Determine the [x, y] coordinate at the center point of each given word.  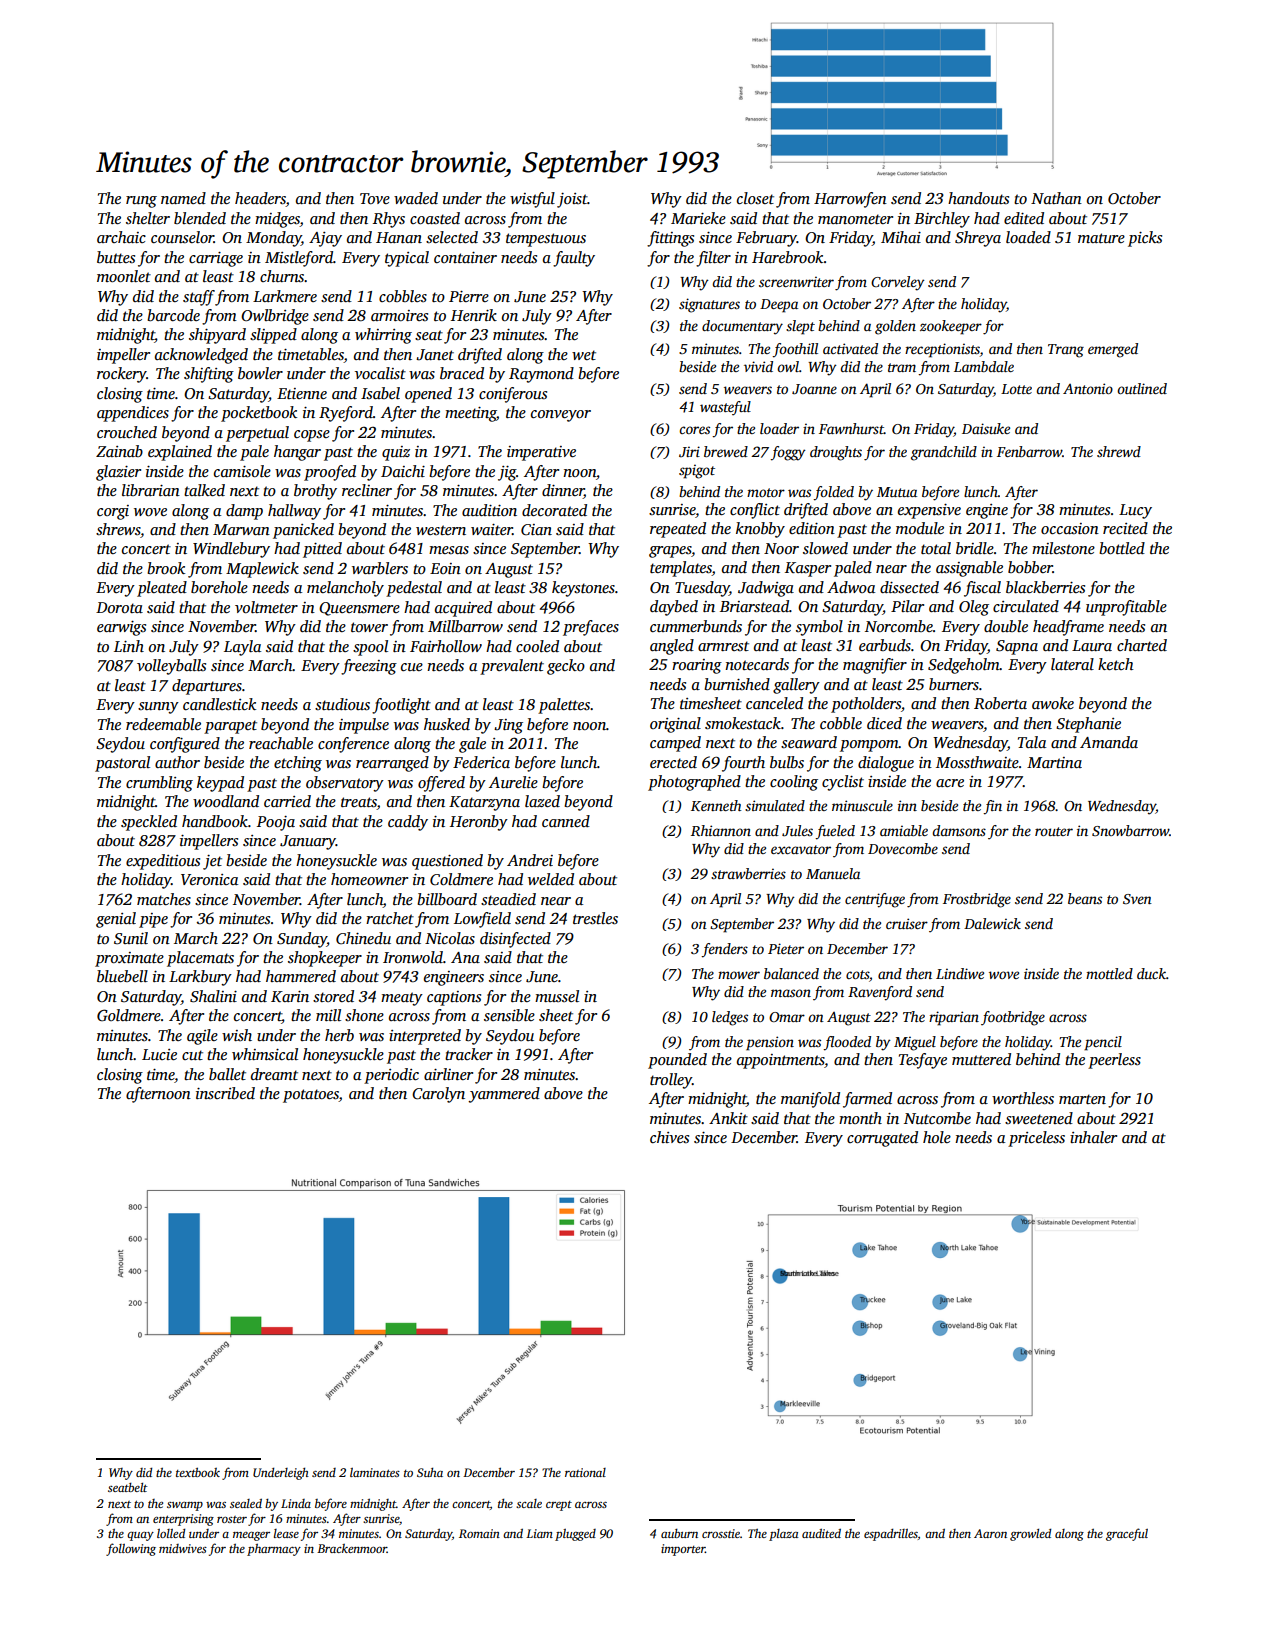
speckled [149, 823]
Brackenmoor [352, 1548]
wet [584, 355]
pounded [677, 1061]
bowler [260, 373]
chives [669, 1137]
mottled [1109, 973]
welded [551, 879]
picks [1145, 239]
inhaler [1093, 1137]
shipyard [217, 336]
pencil [1103, 1043]
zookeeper [951, 327]
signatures [709, 305]
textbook [198, 1472]
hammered [301, 976]
